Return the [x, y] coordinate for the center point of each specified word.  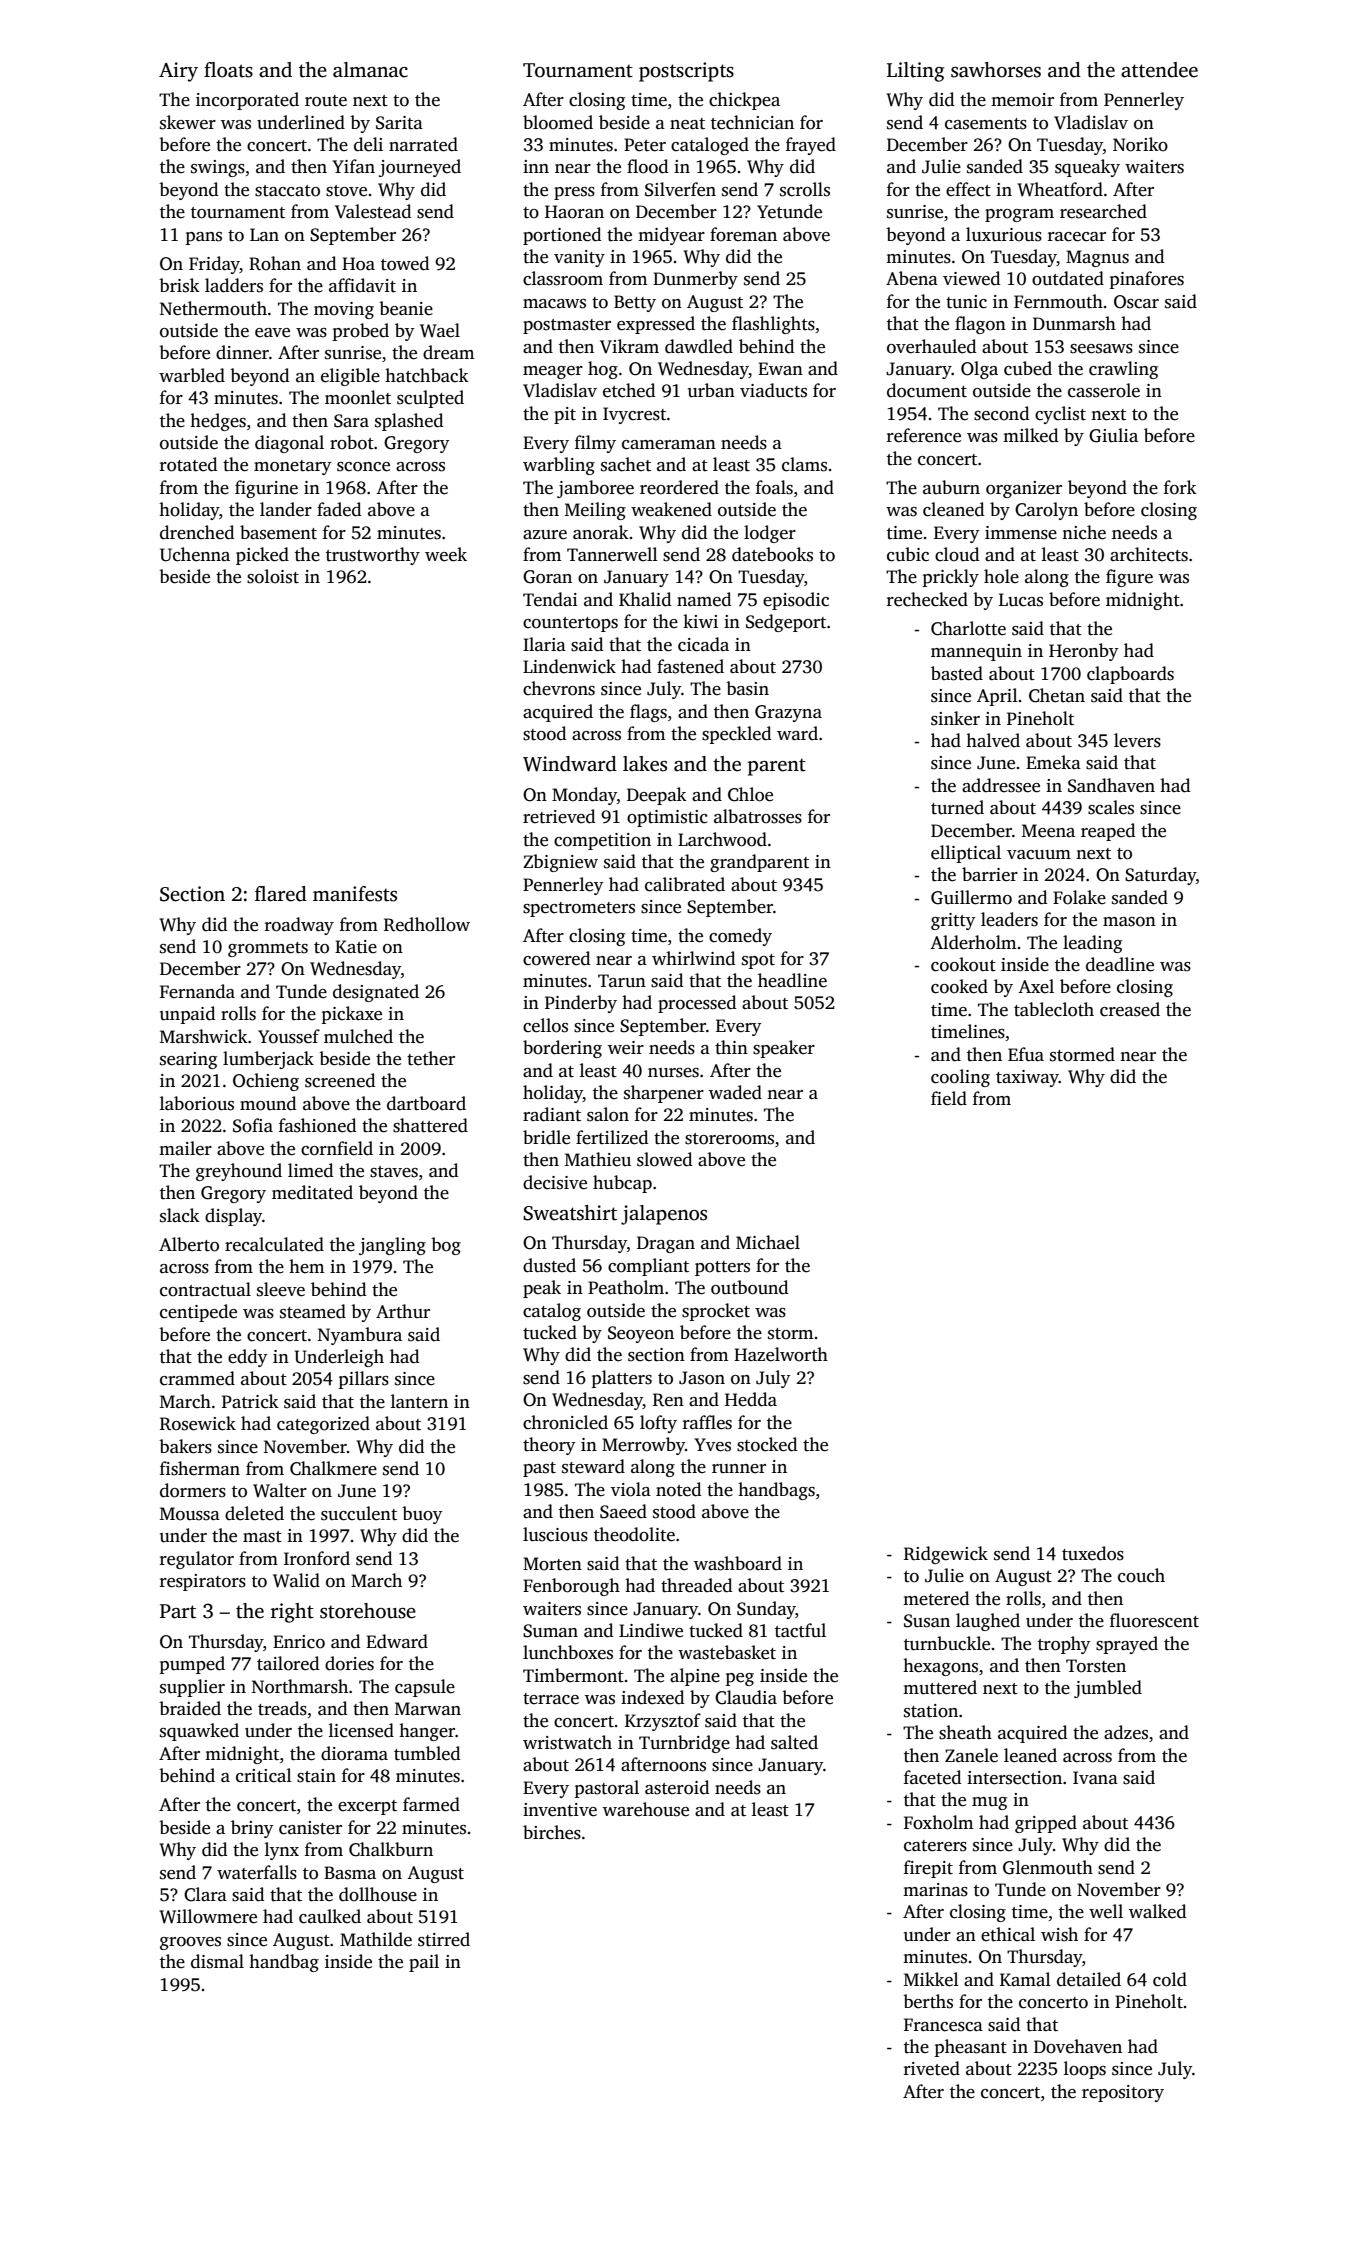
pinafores [1147, 280]
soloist [273, 576]
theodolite [634, 1534]
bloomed [558, 122]
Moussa [190, 1514]
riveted [932, 2068]
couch [1141, 1575]
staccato [287, 191]
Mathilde [376, 1939]
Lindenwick [569, 666]
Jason [702, 1378]
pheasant [971, 2048]
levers [1137, 740]
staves [394, 1172]
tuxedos [1093, 1553]
